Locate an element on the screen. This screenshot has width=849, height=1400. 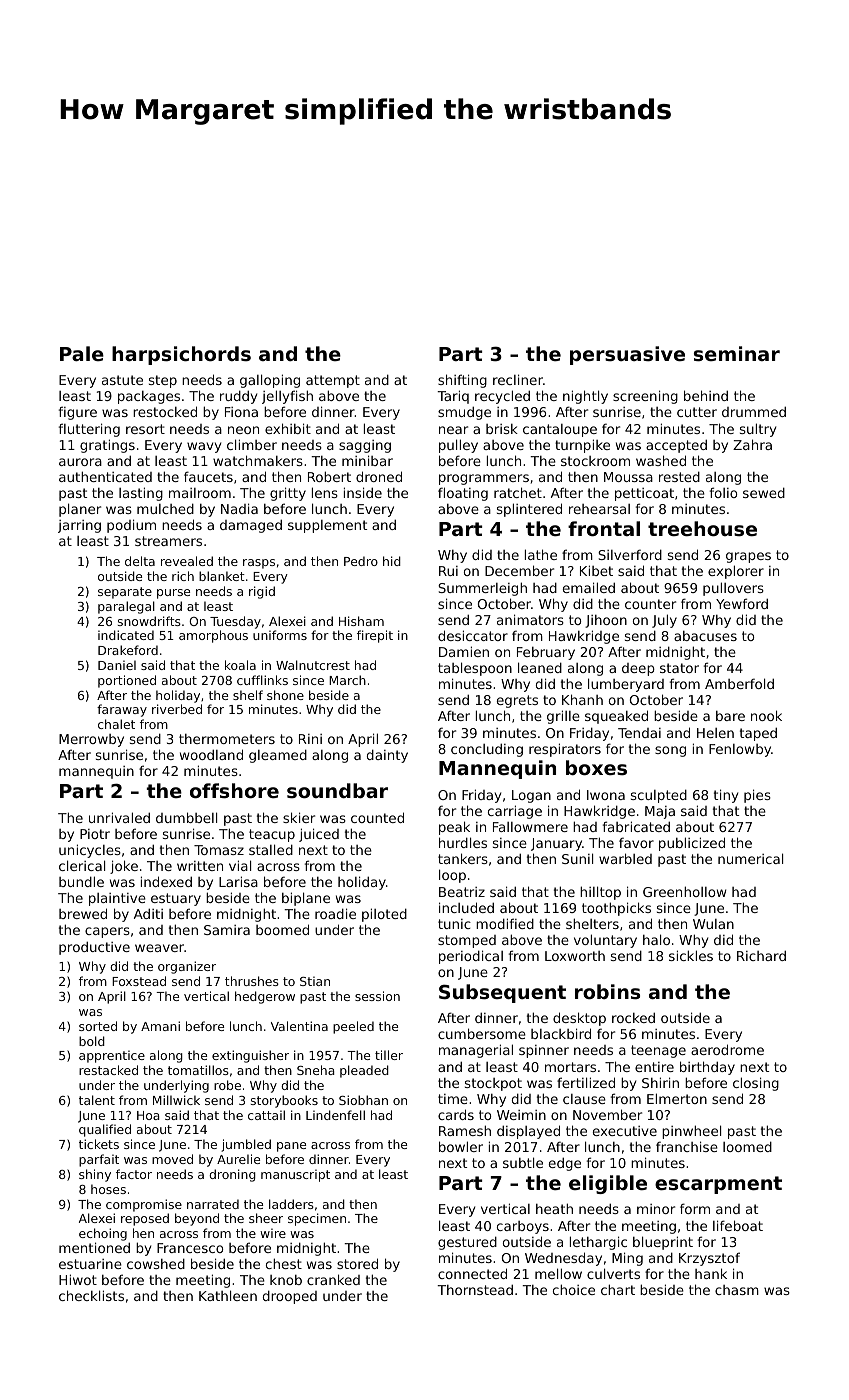
Drakeford is located at coordinates (128, 650).
